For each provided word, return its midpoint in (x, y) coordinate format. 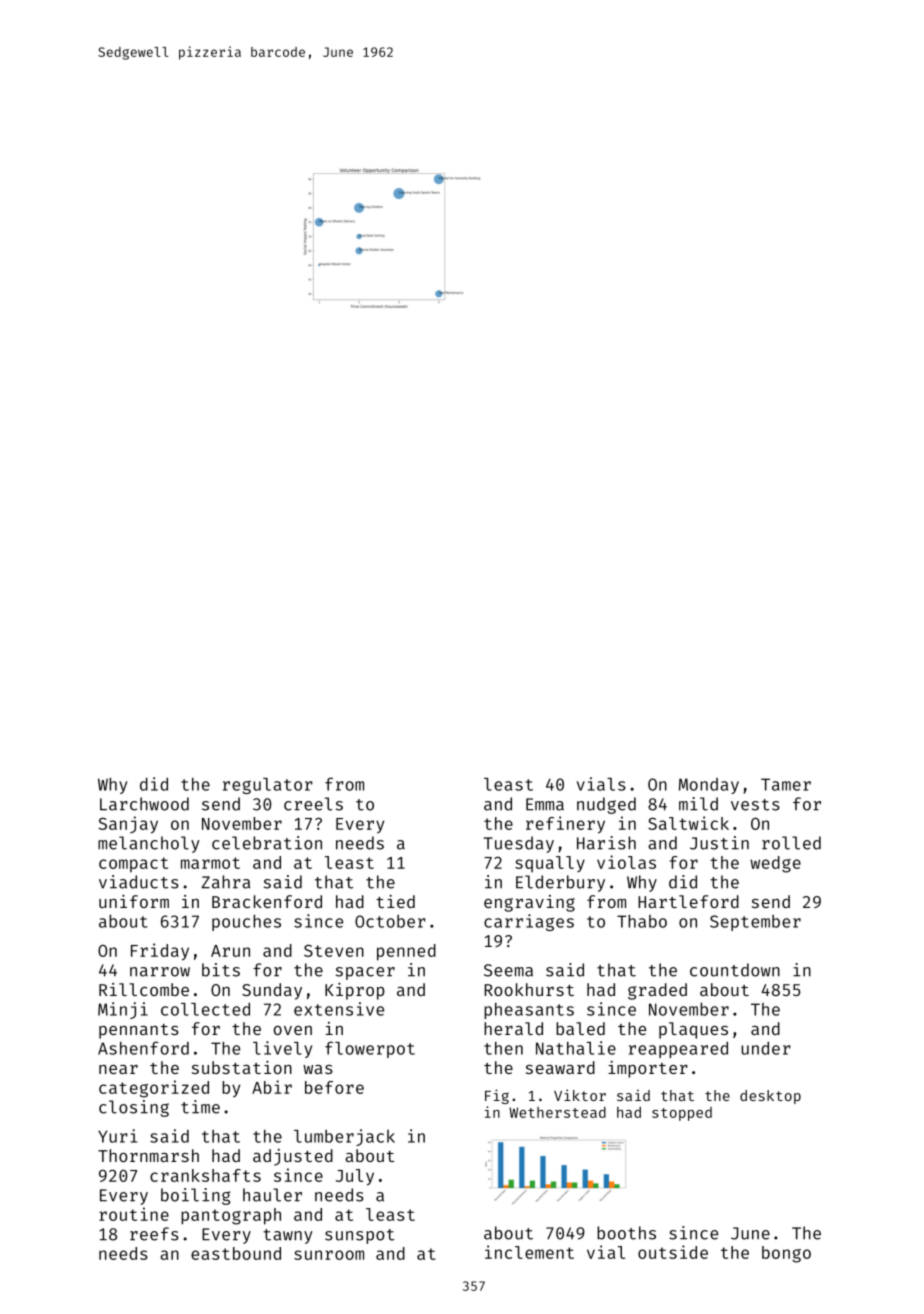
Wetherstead (557, 1112)
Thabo (642, 921)
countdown (735, 970)
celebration (267, 843)
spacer (365, 973)
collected (205, 1009)
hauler (272, 1195)
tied (395, 901)
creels (313, 804)
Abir (272, 1087)
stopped (682, 1114)
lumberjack (344, 1137)
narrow (160, 972)
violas (626, 862)
